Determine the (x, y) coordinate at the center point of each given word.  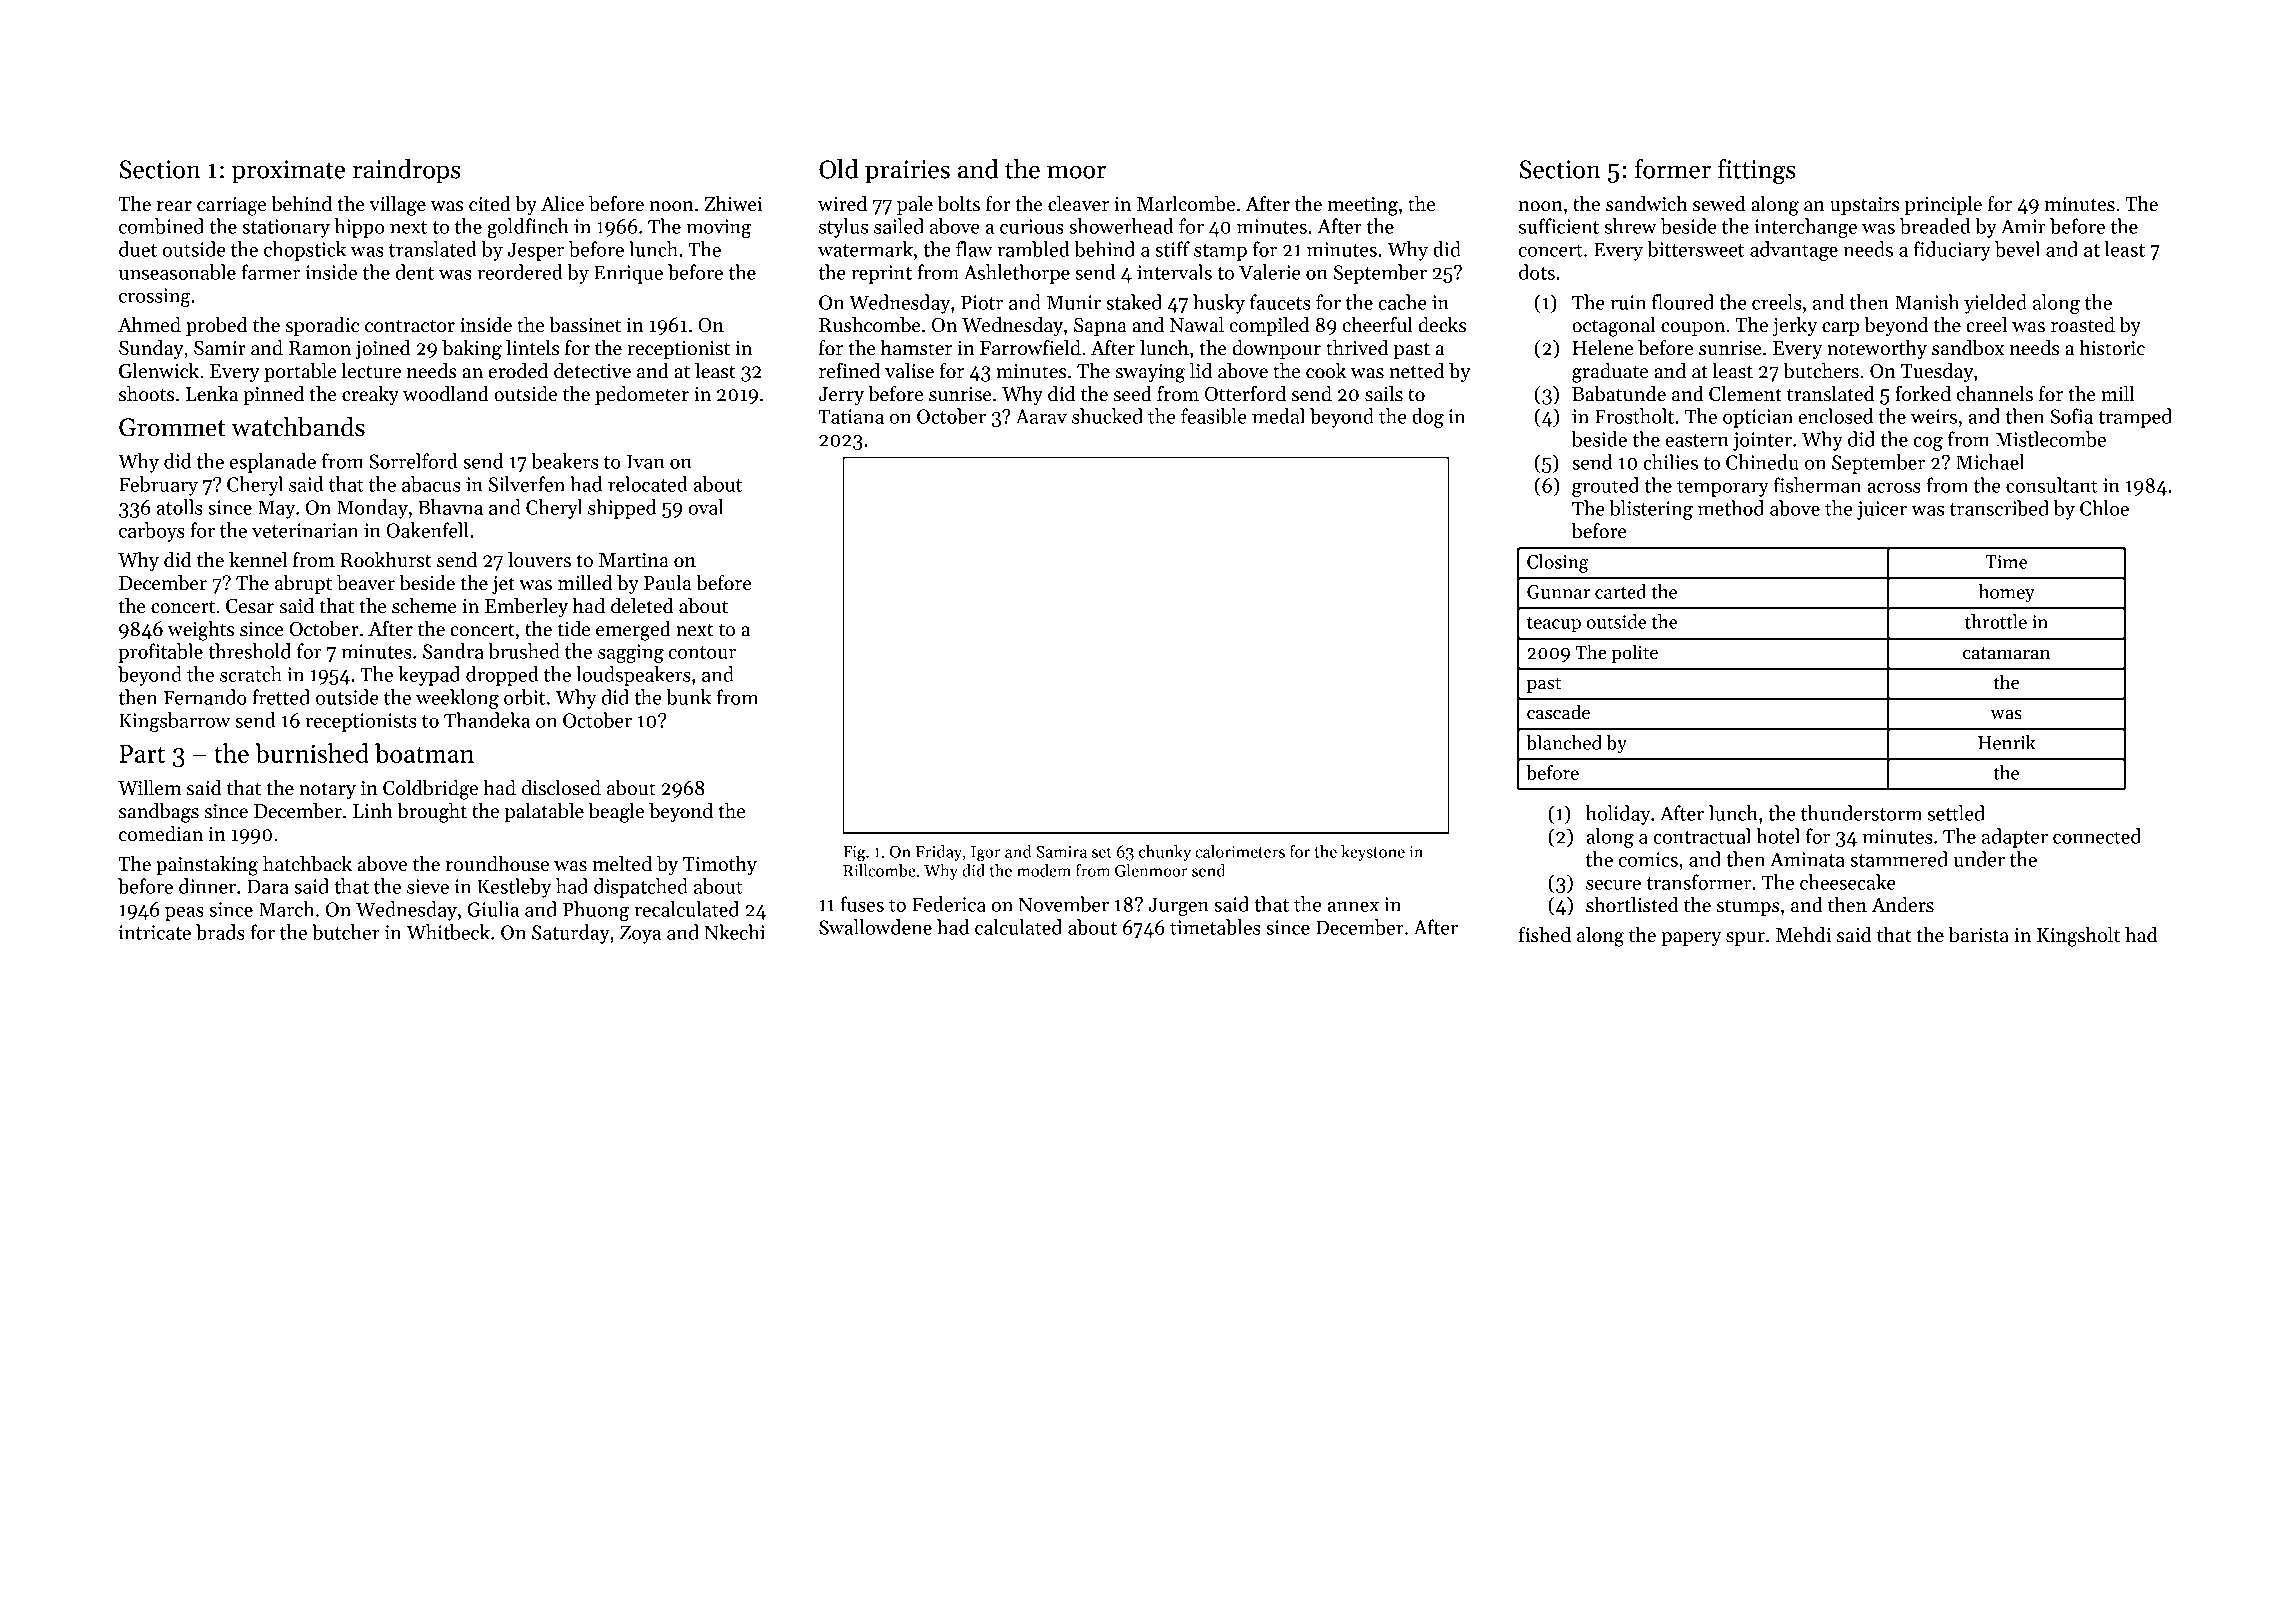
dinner (207, 886)
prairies (907, 172)
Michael (1990, 462)
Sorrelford (413, 461)
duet (138, 249)
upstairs (1864, 206)
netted (1416, 371)
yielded (1995, 304)
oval (705, 507)
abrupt (303, 584)
